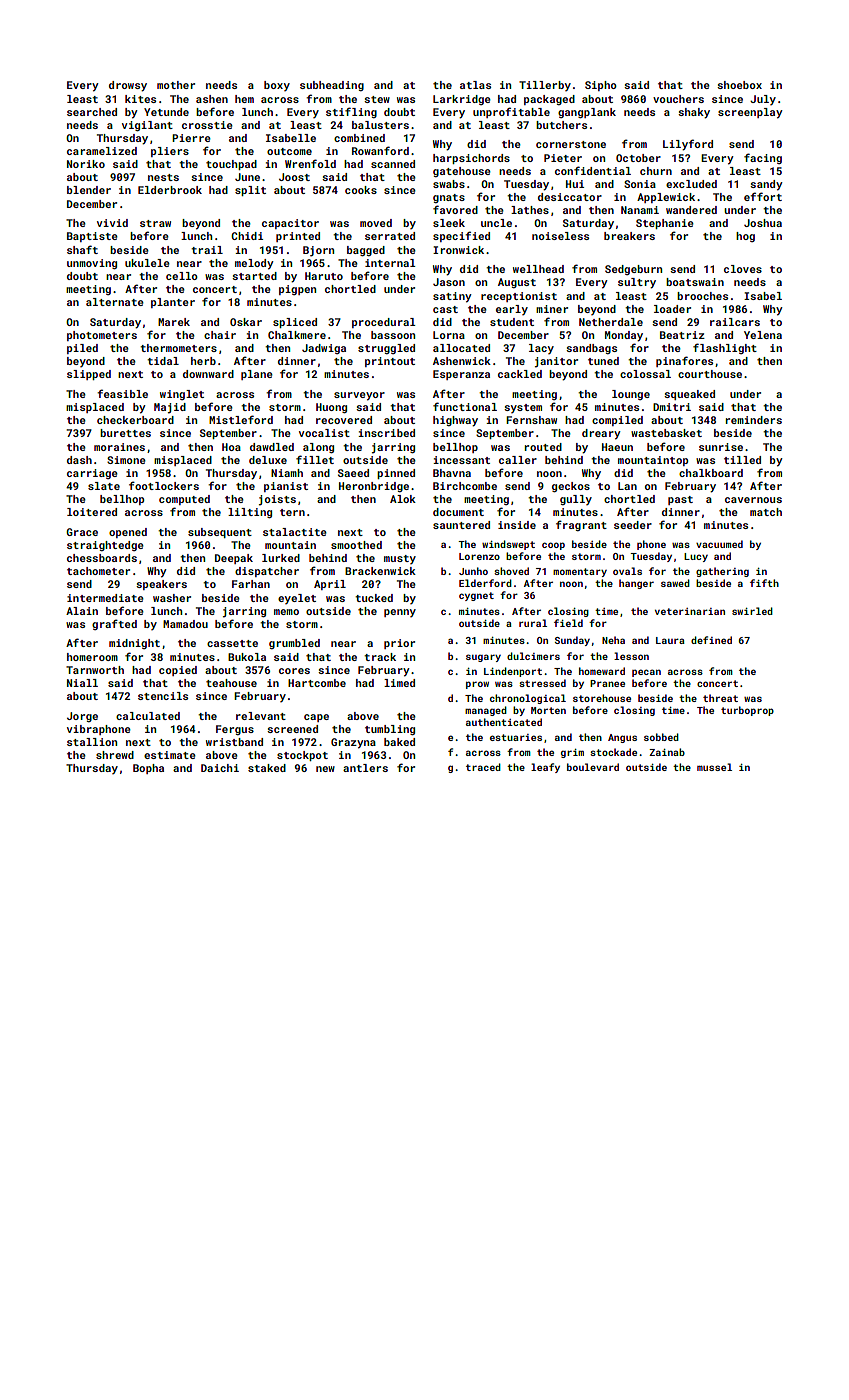 The image size is (849, 1400). I want to click on sultry, so click(637, 283).
